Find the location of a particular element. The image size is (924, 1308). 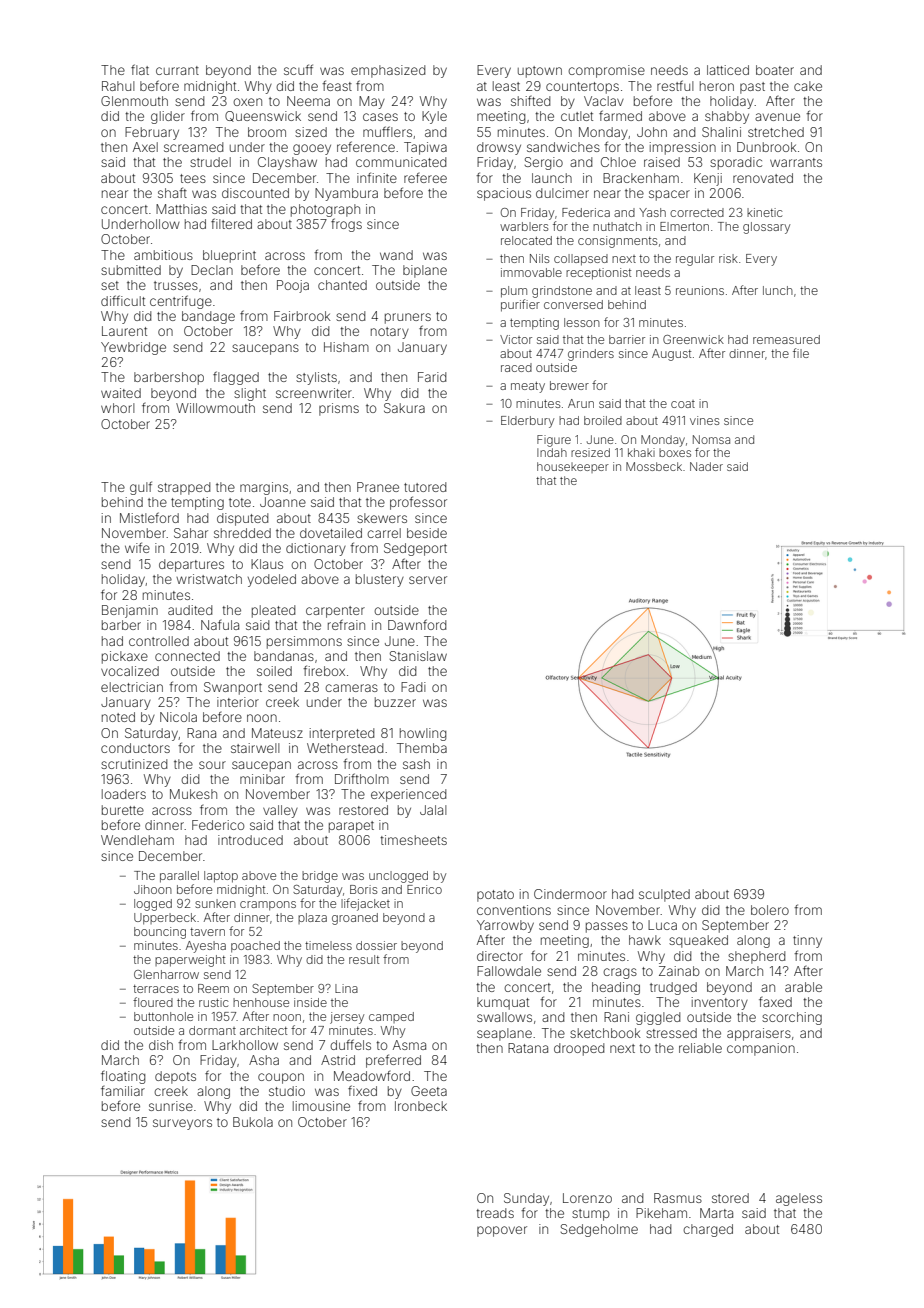

beside is located at coordinates (427, 533).
